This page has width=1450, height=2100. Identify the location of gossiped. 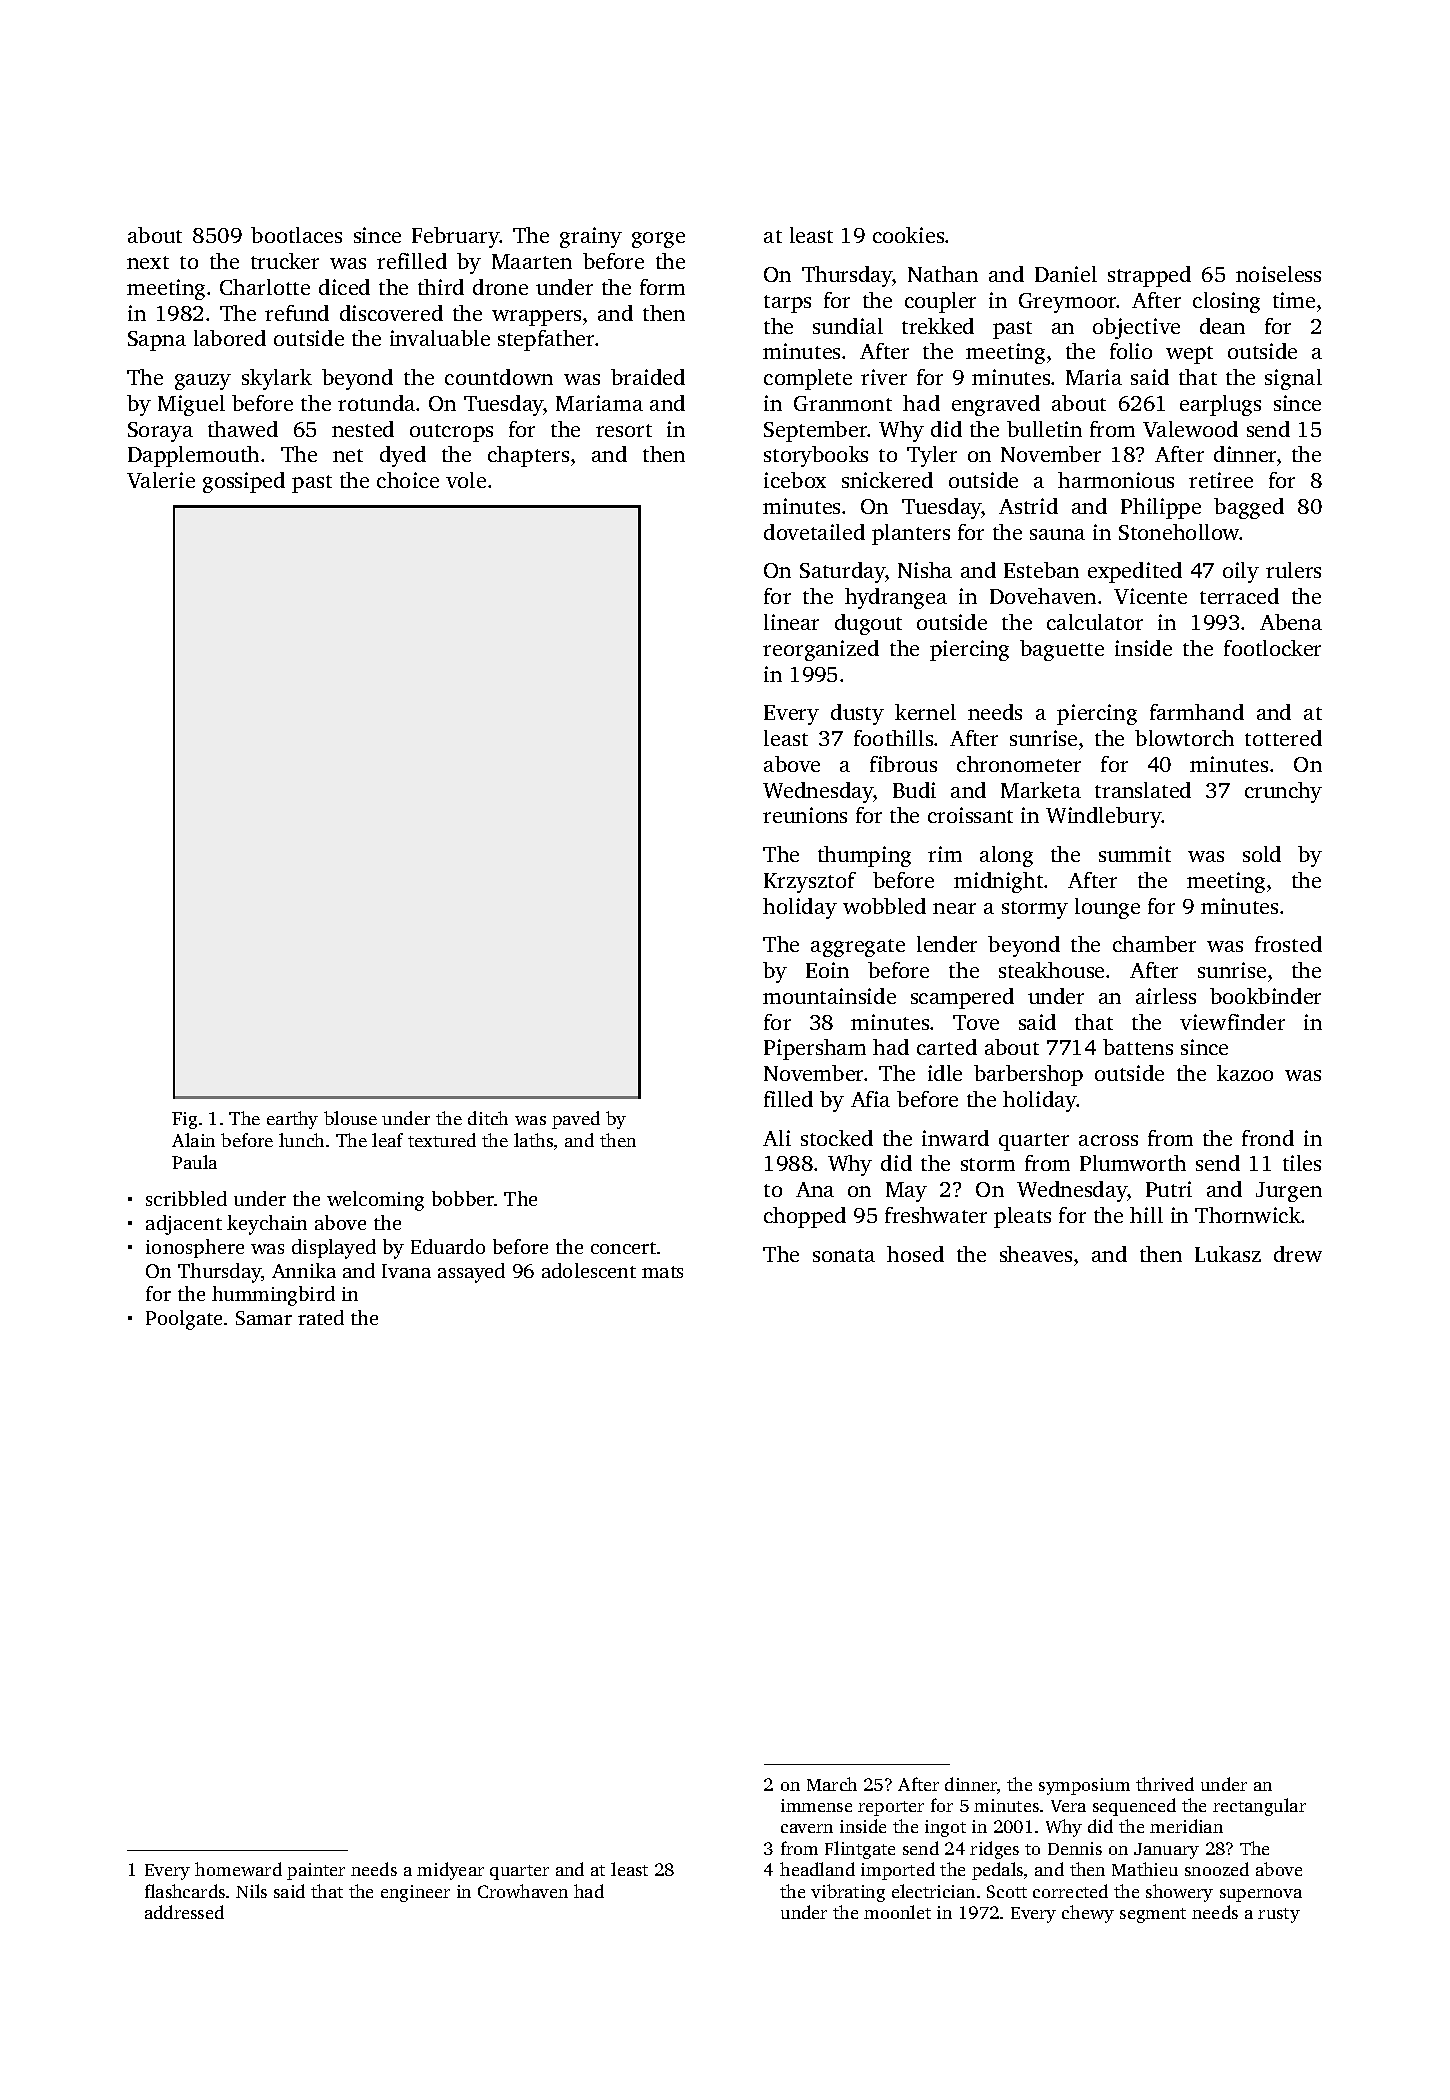
(244, 482).
